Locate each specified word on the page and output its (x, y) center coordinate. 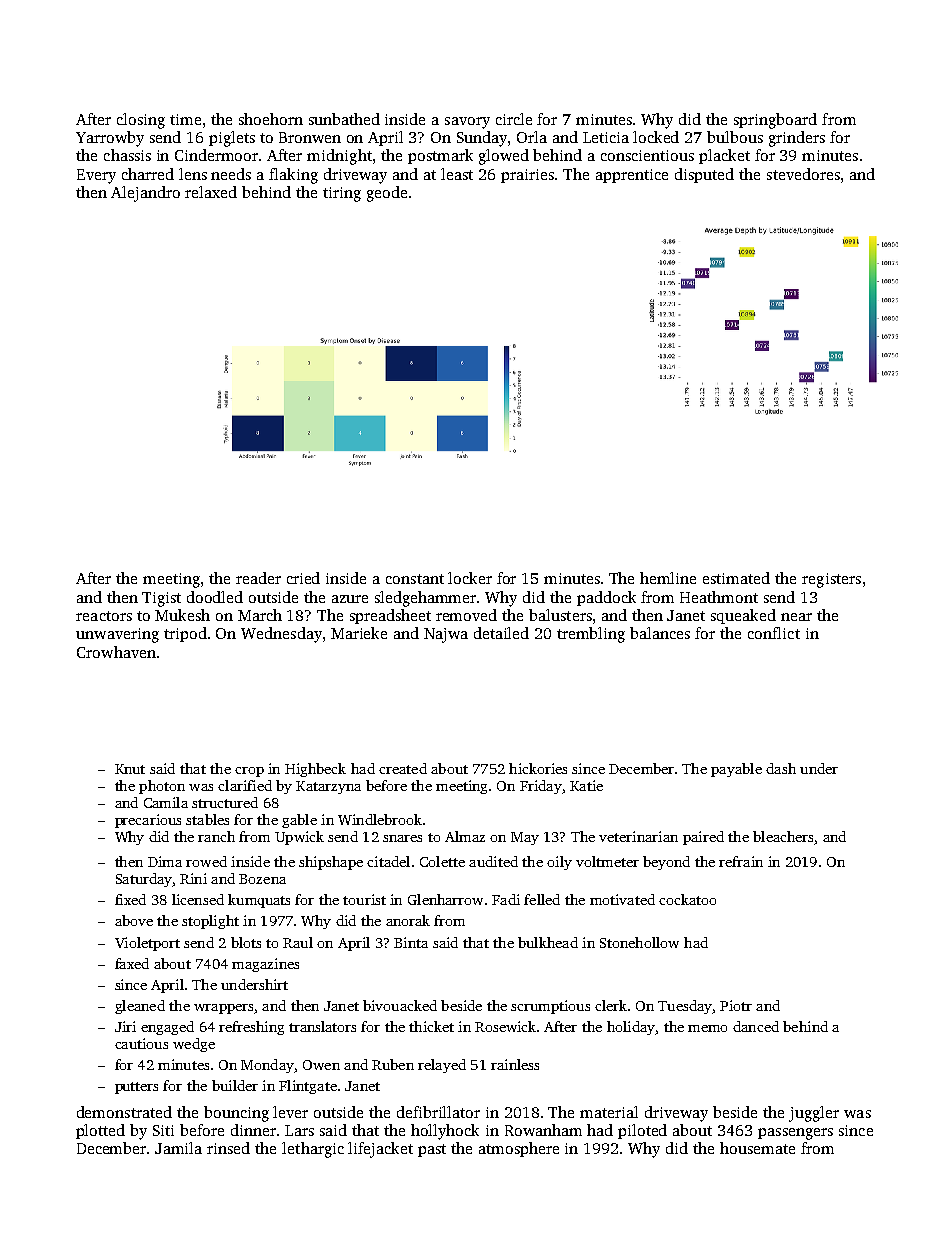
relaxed (211, 192)
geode (387, 194)
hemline (668, 578)
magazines (265, 965)
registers (831, 580)
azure (350, 599)
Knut (130, 769)
